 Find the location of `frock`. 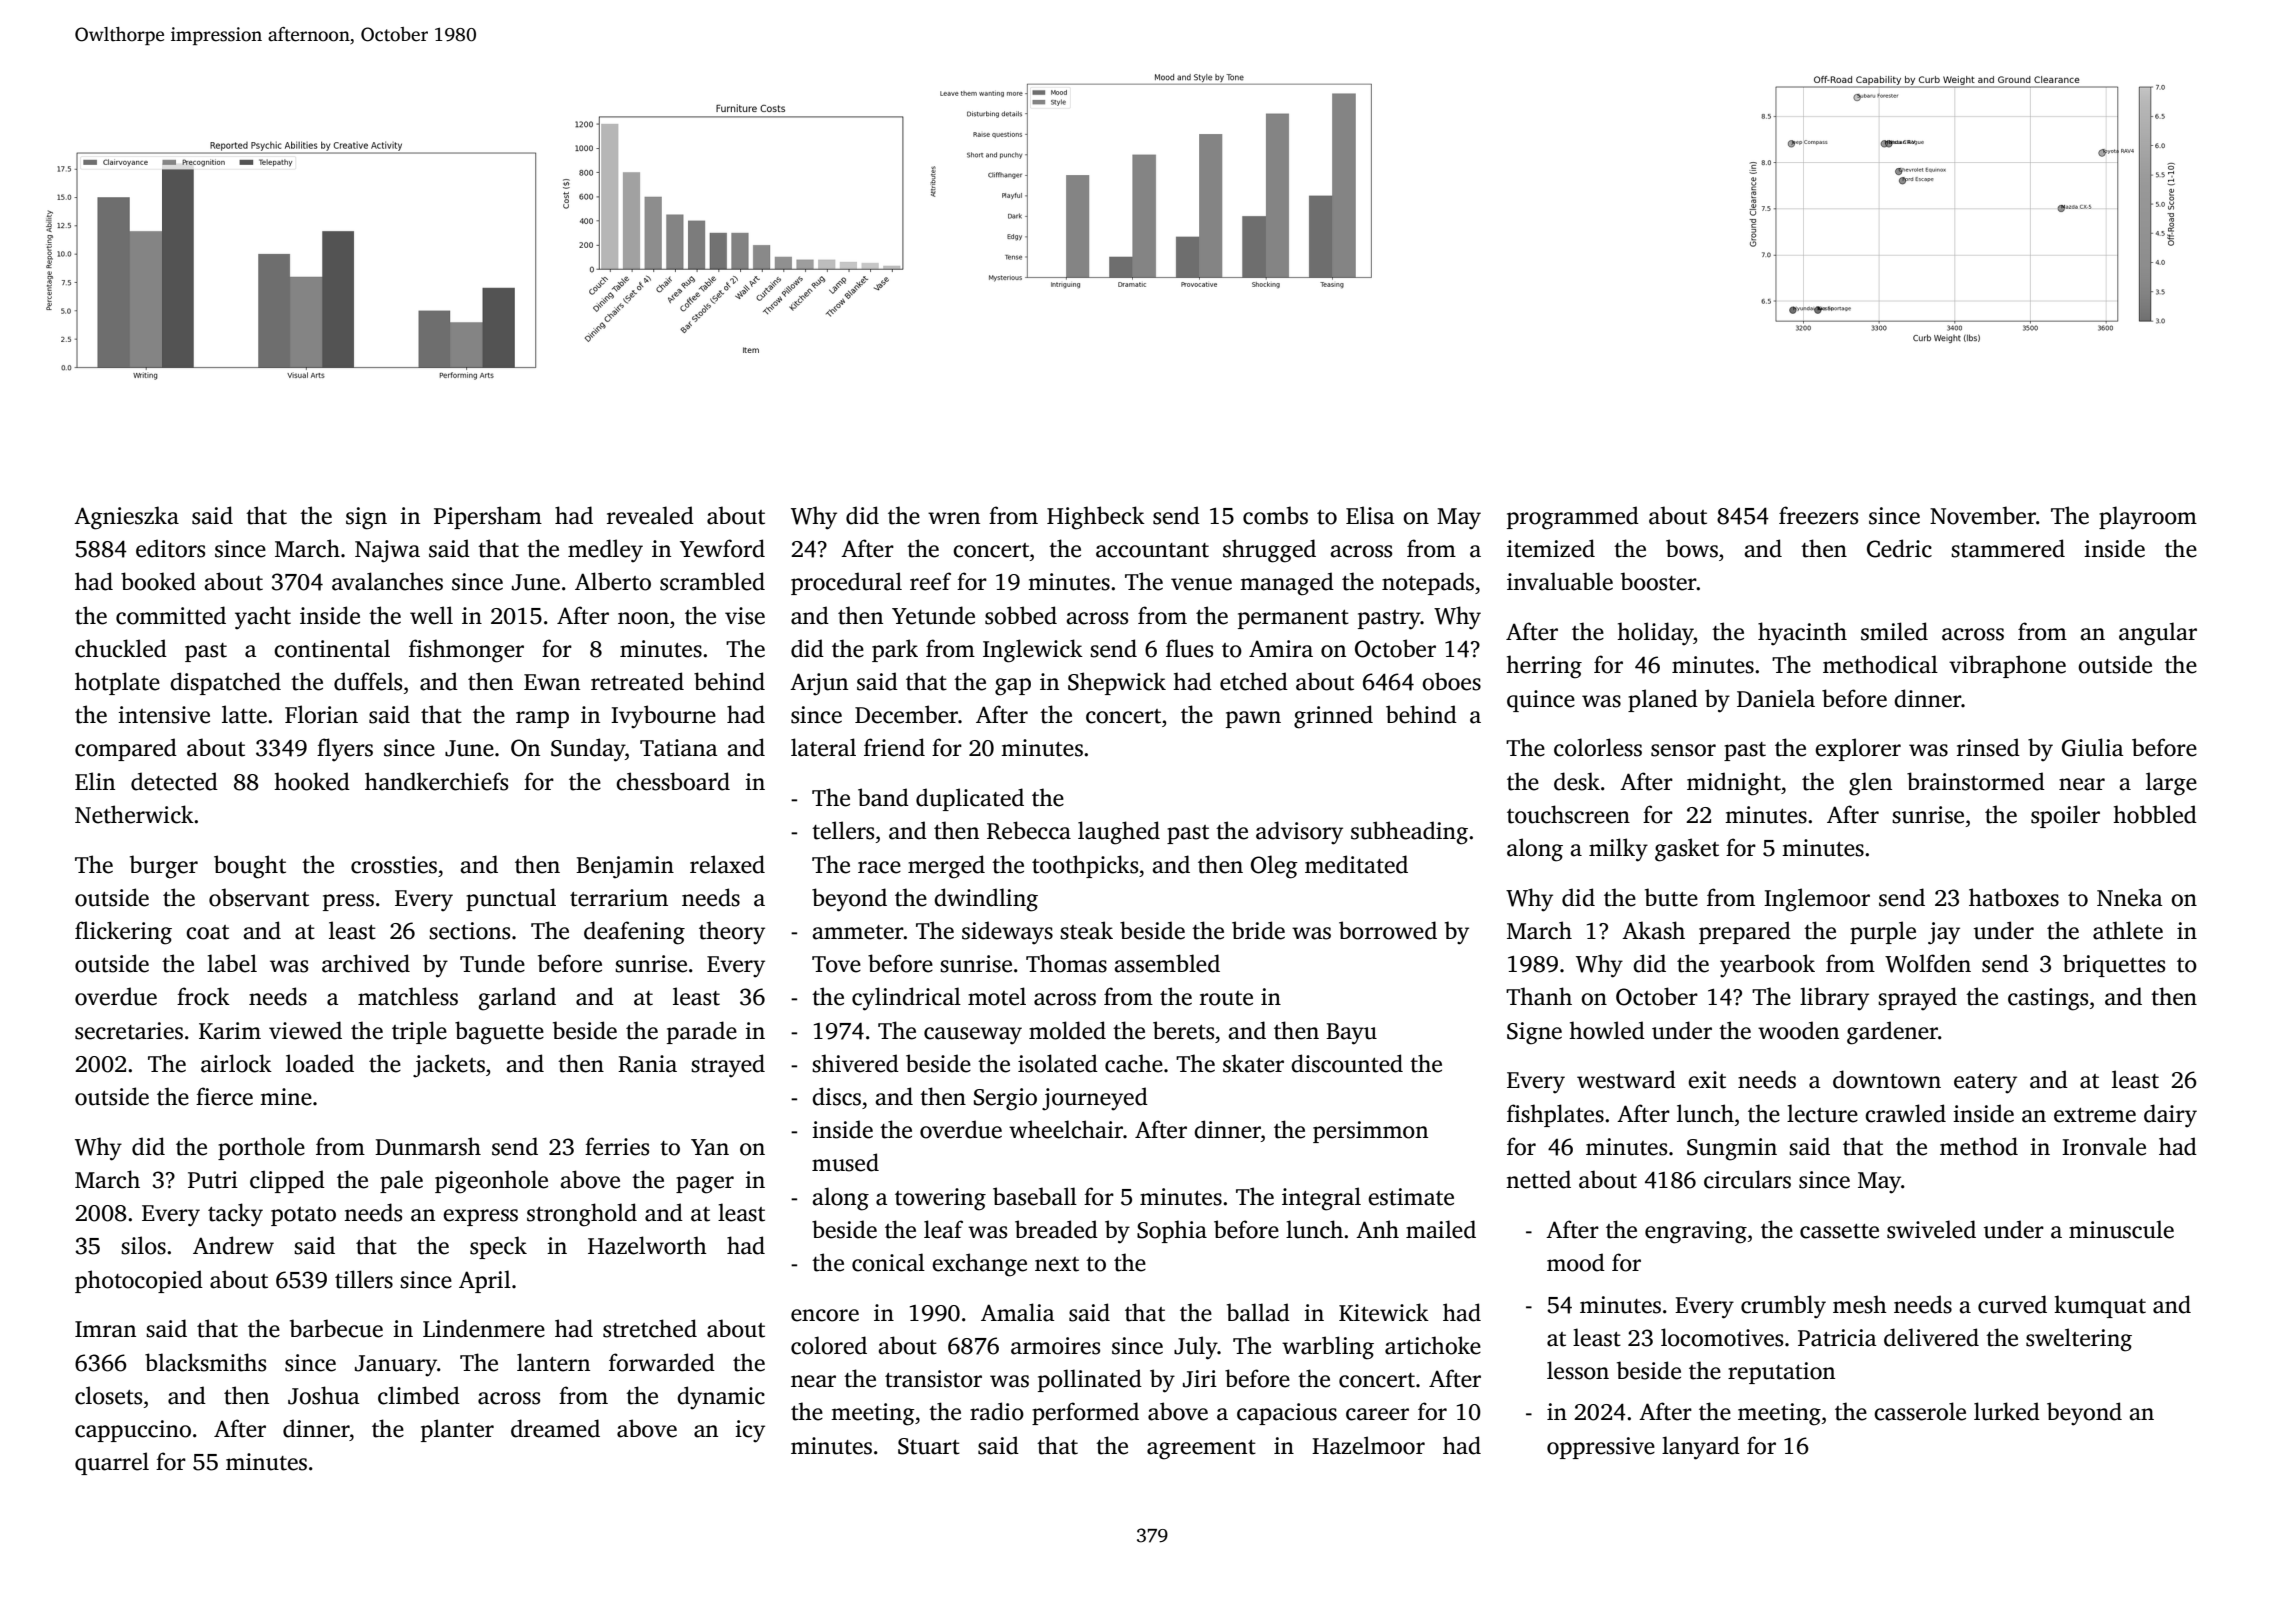

frock is located at coordinates (203, 996).
